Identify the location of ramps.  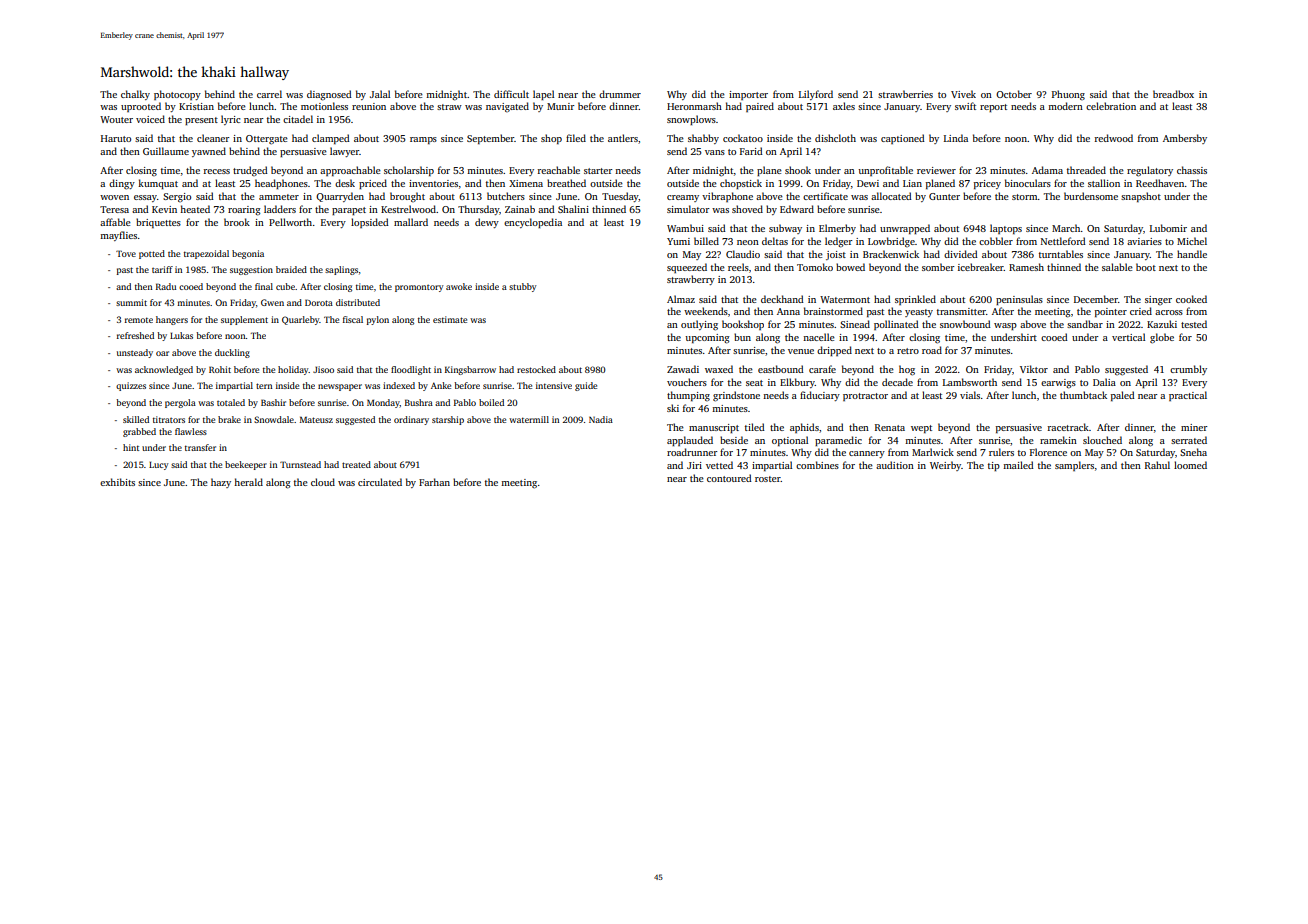
(423, 140).
